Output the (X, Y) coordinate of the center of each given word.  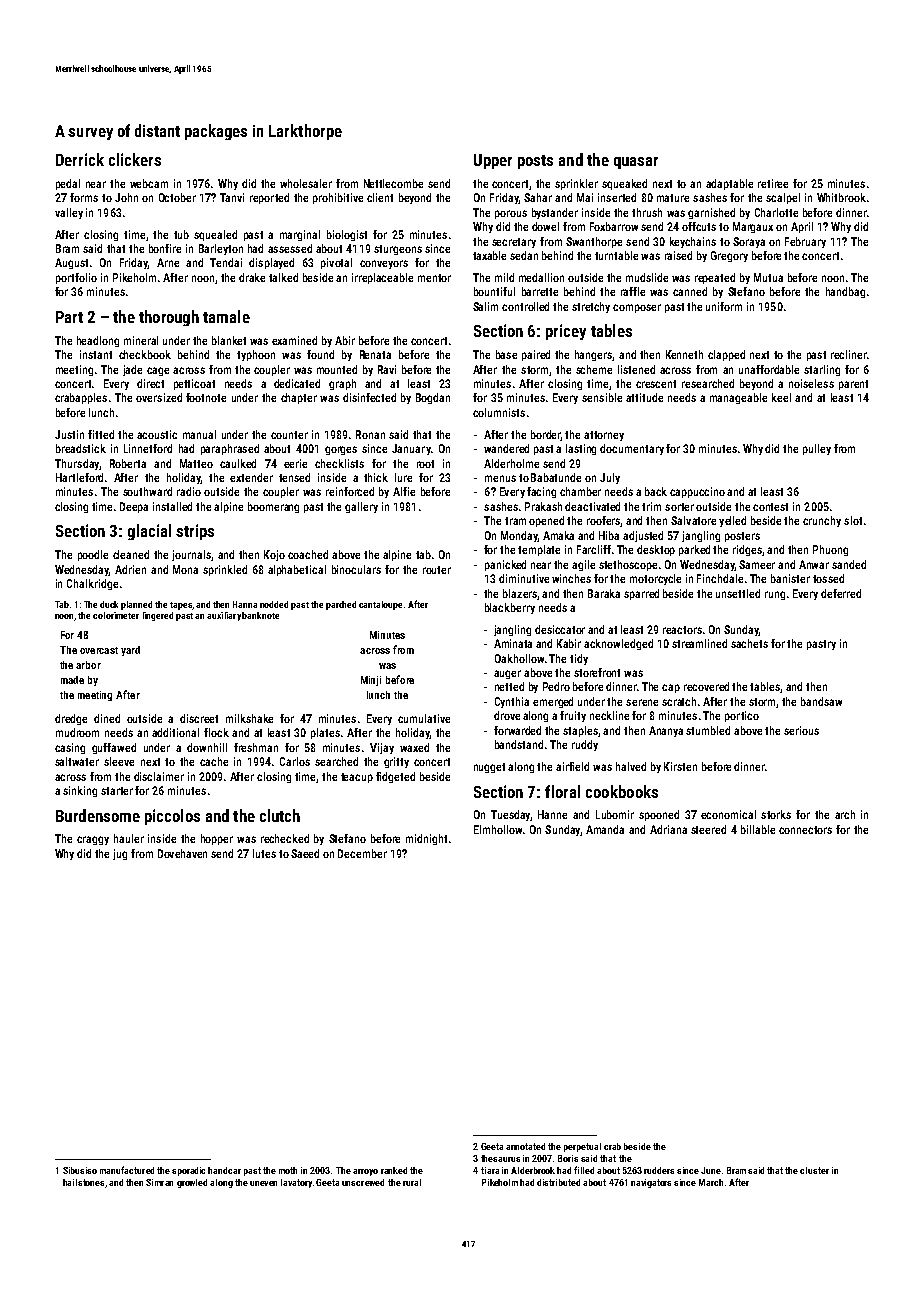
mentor (434, 278)
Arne (168, 262)
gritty (396, 762)
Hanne (552, 814)
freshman (256, 747)
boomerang (273, 507)
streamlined (699, 643)
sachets (749, 643)
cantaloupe (380, 605)
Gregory (729, 256)
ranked (394, 1170)
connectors (805, 830)
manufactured (127, 1170)
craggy (93, 840)
